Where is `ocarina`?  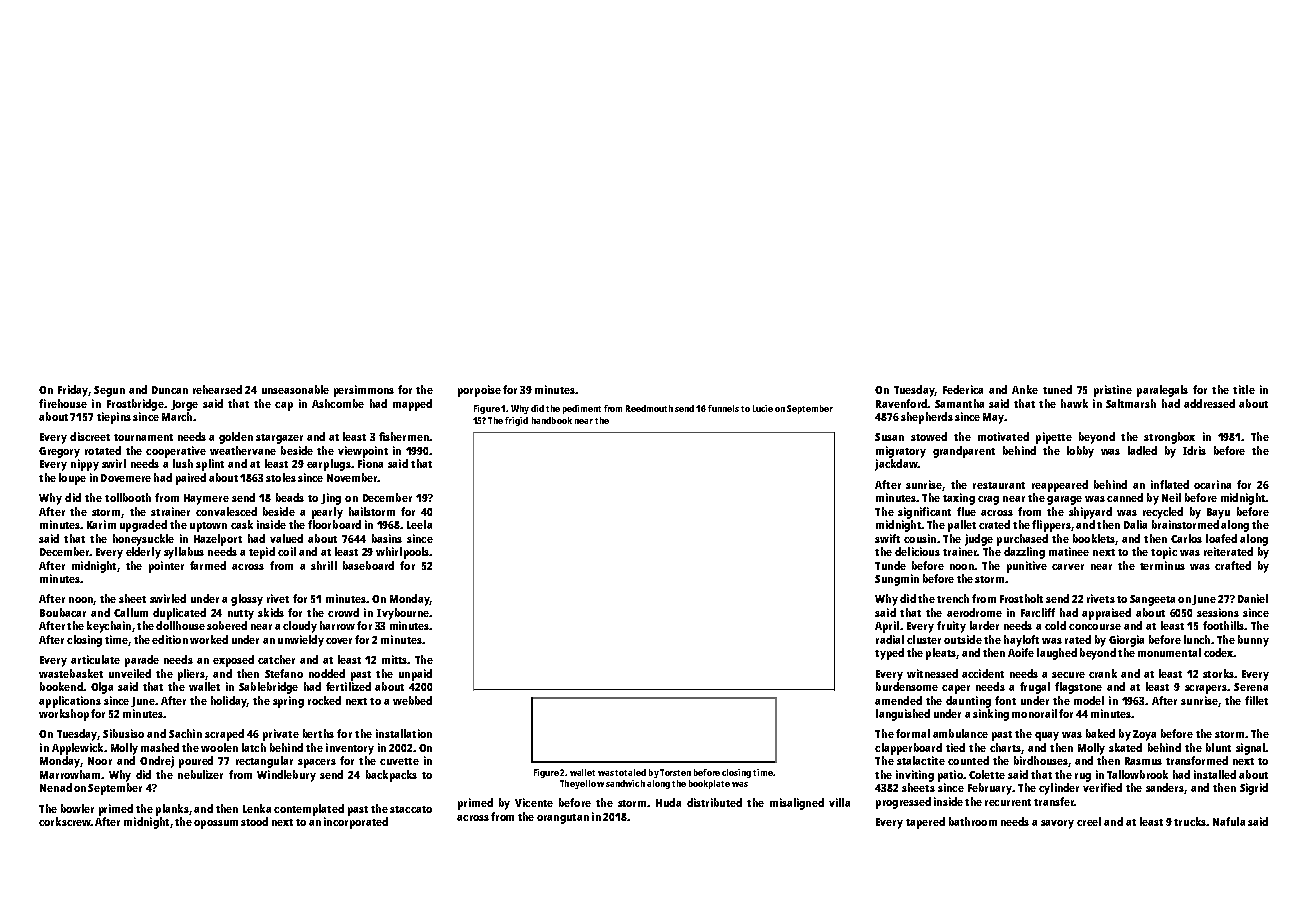 ocarina is located at coordinates (1212, 484).
